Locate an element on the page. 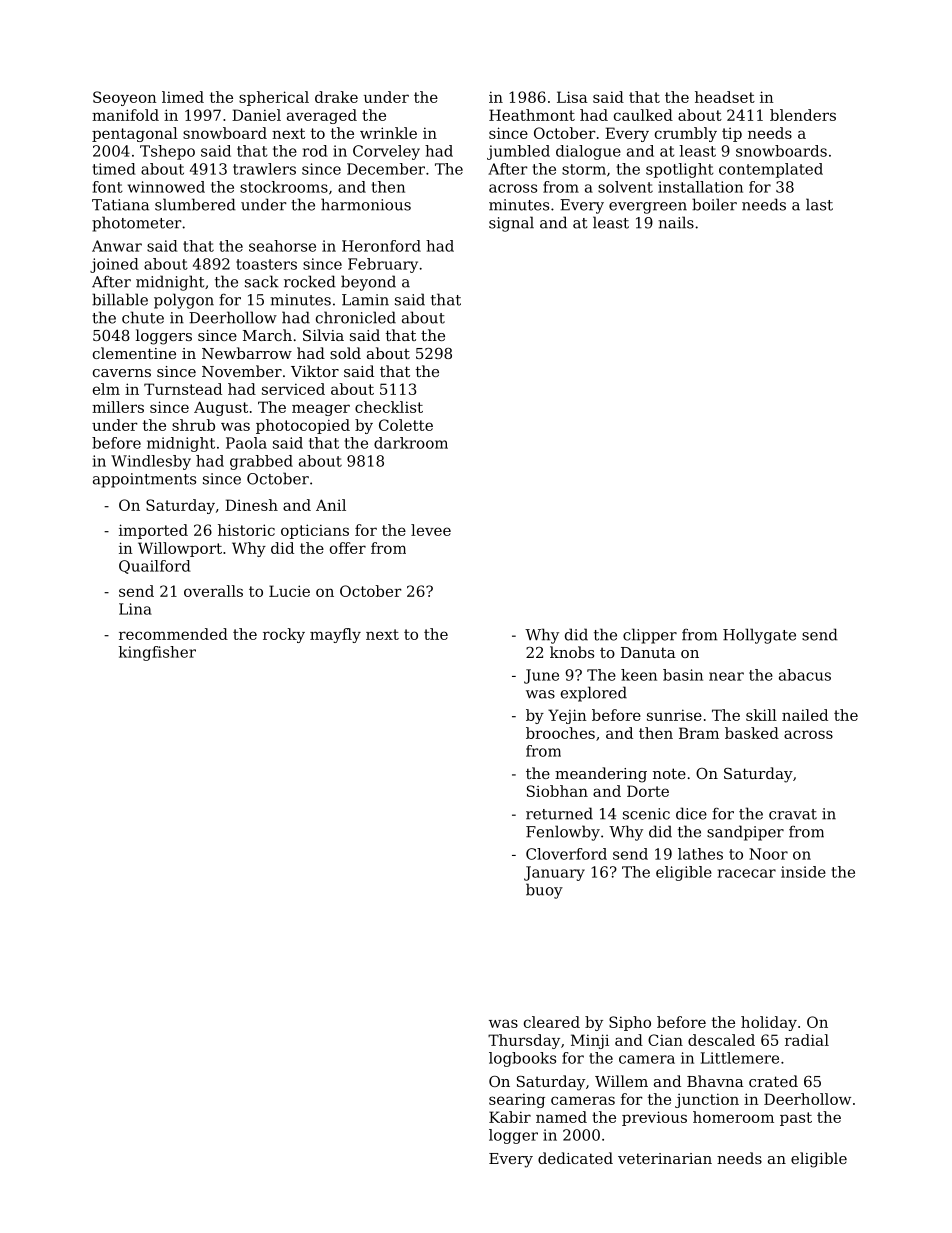  last is located at coordinates (819, 204).
